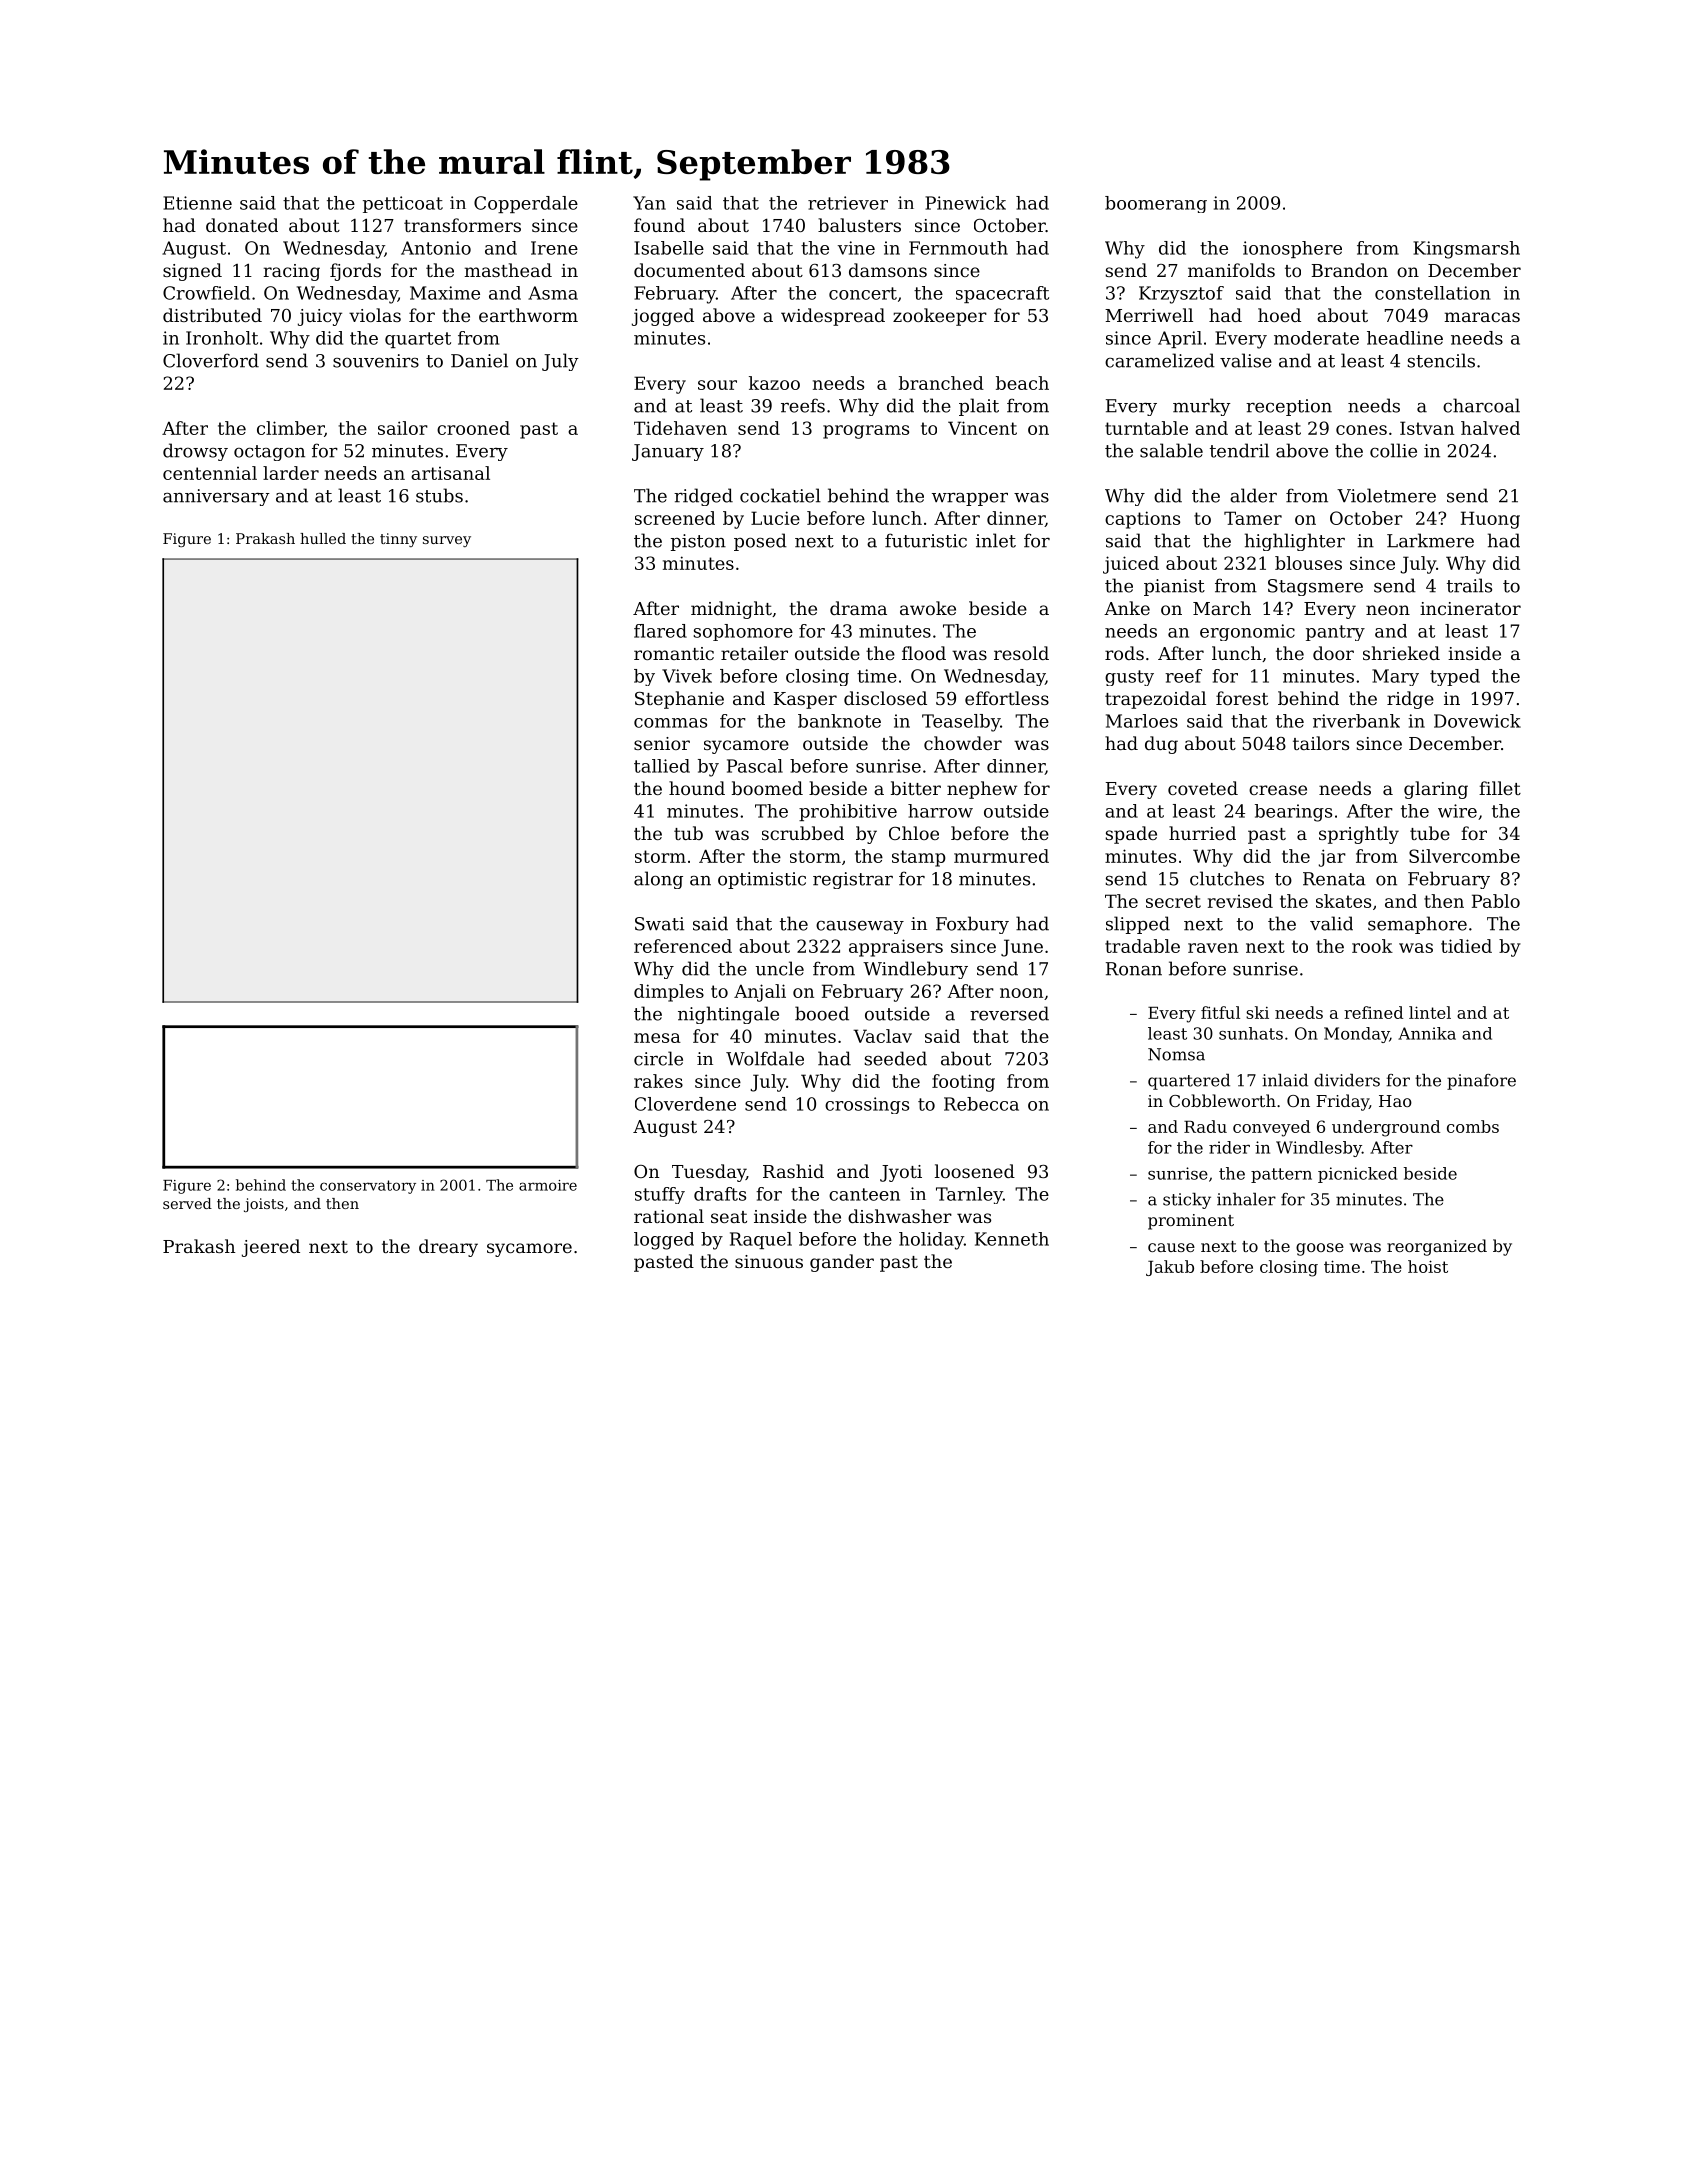  I want to click on seeded, so click(895, 1058).
